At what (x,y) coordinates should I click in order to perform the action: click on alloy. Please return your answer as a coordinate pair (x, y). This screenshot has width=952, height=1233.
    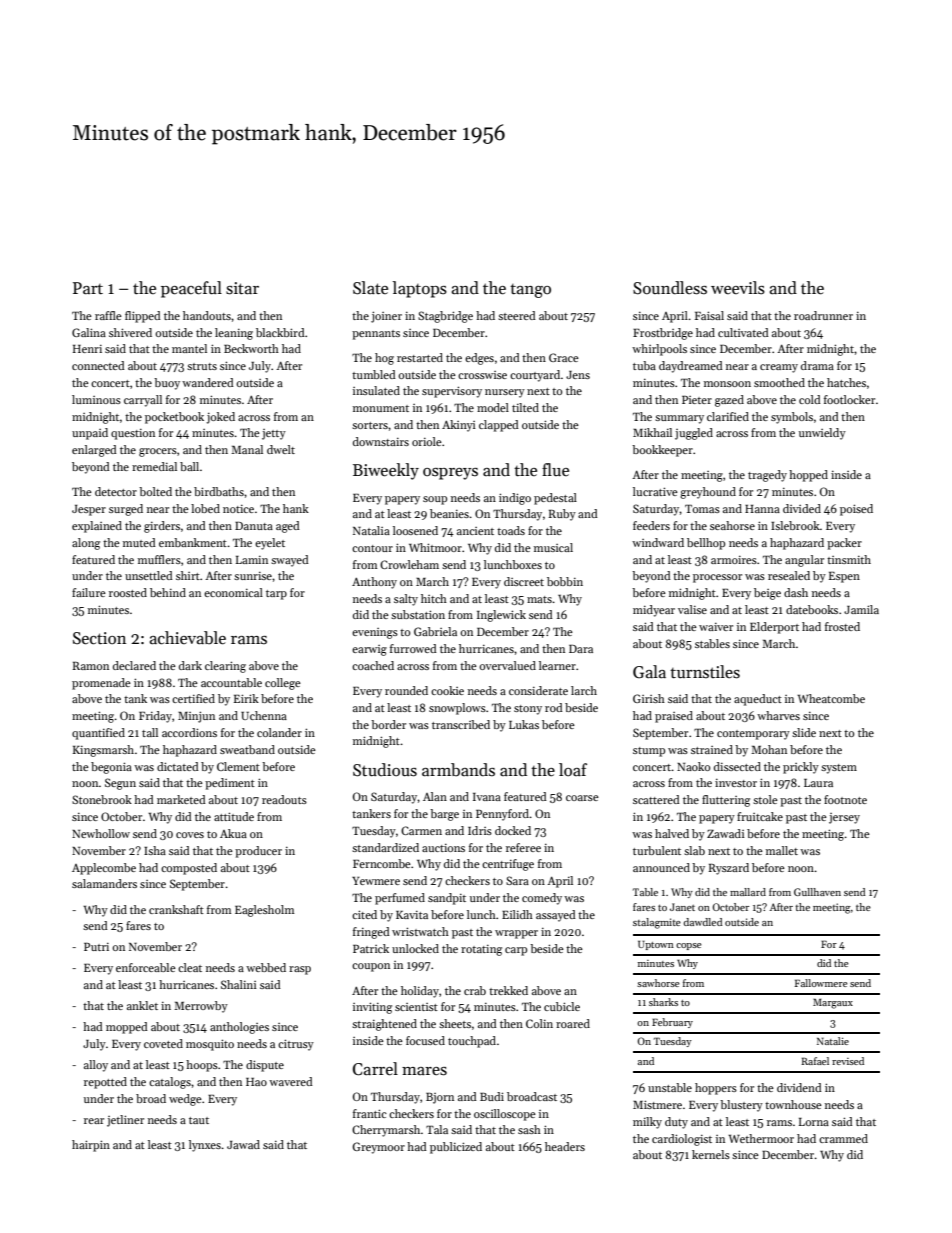
    Looking at the image, I should click on (96, 1066).
